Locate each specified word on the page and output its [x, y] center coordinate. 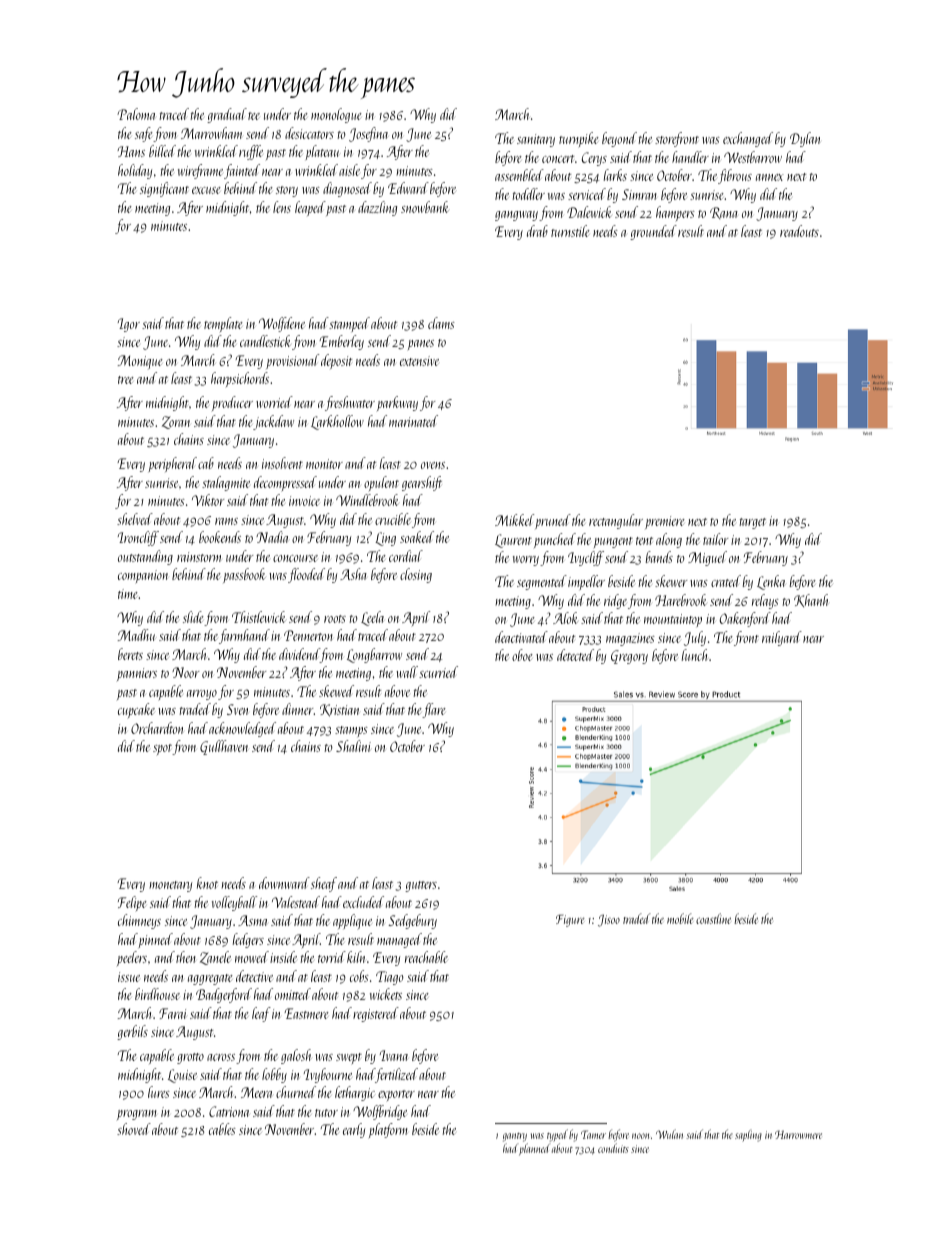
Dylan [805, 139]
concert [558, 159]
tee [254, 116]
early [354, 1130]
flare [434, 710]
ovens [433, 465]
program [137, 1115]
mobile [680, 918]
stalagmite [226, 483]
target [752, 523]
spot [163, 749]
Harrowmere [798, 1134]
